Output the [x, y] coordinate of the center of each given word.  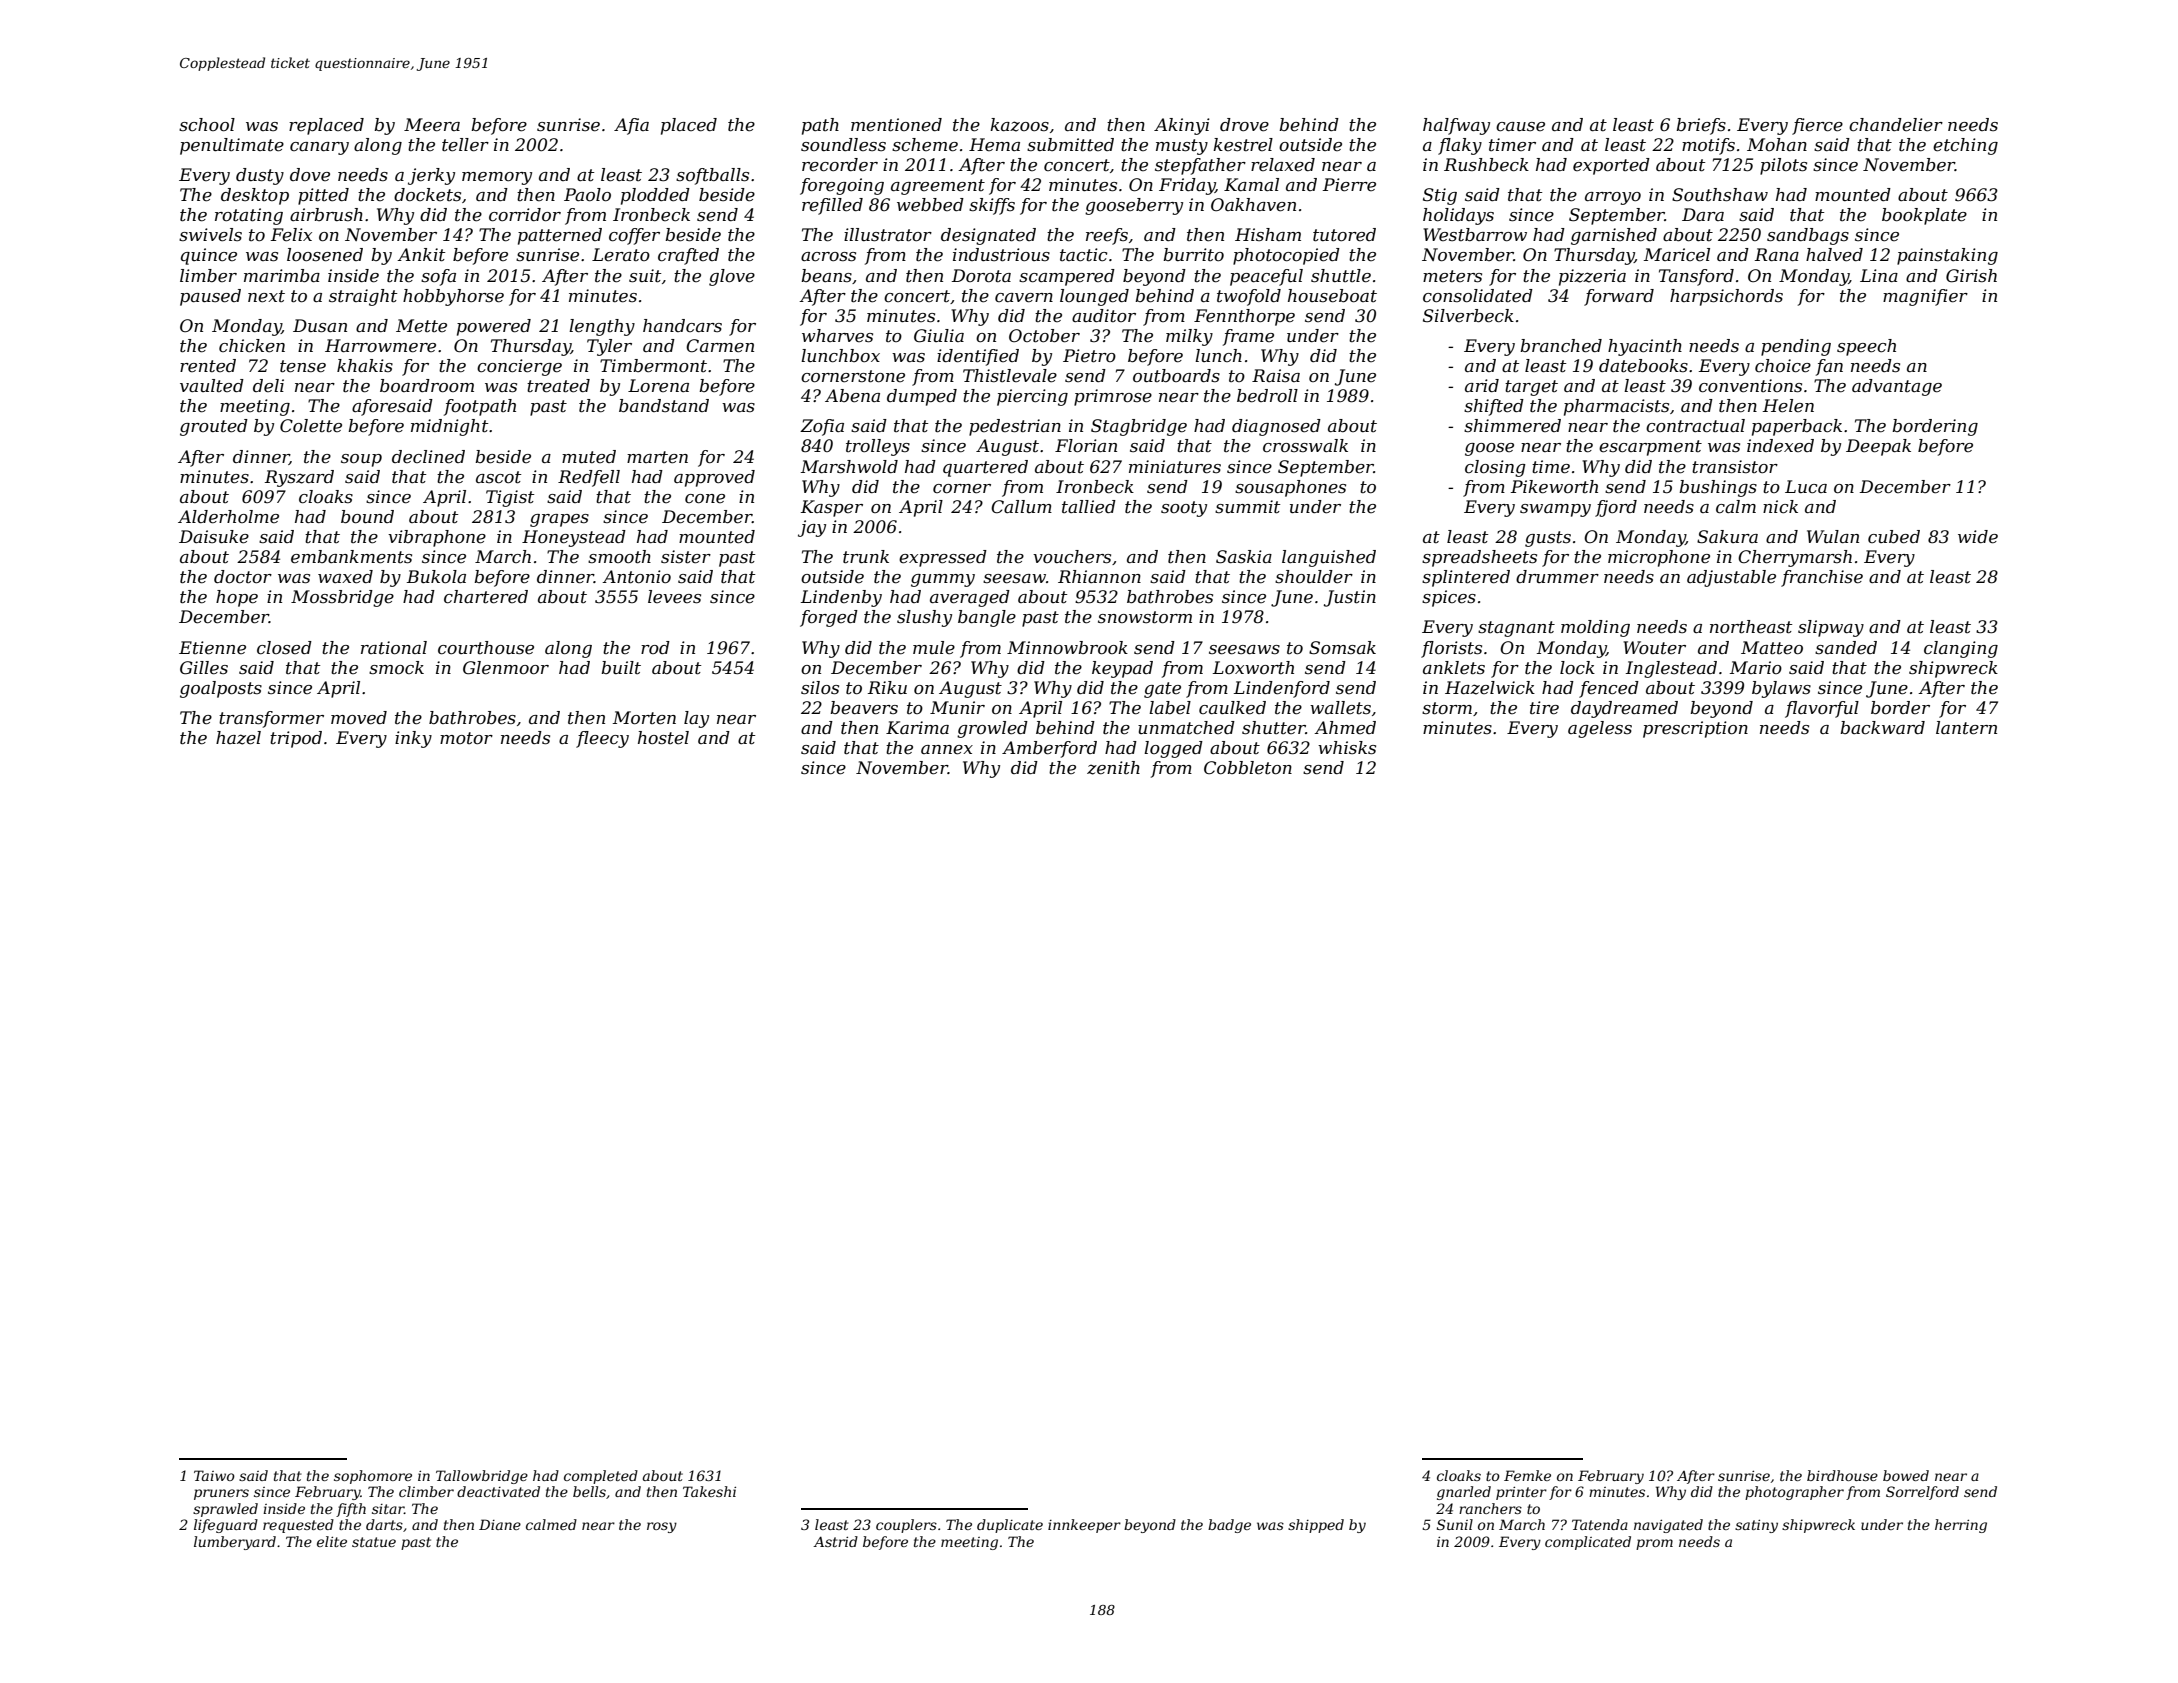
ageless [1600, 729]
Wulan [1833, 536]
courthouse [486, 648]
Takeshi [709, 1491]
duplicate [1010, 1526]
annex [947, 750]
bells [589, 1491]
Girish [1971, 276]
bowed [1906, 1475]
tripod [296, 739]
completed [601, 1477]
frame [1248, 337]
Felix [291, 235]
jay [812, 528]
